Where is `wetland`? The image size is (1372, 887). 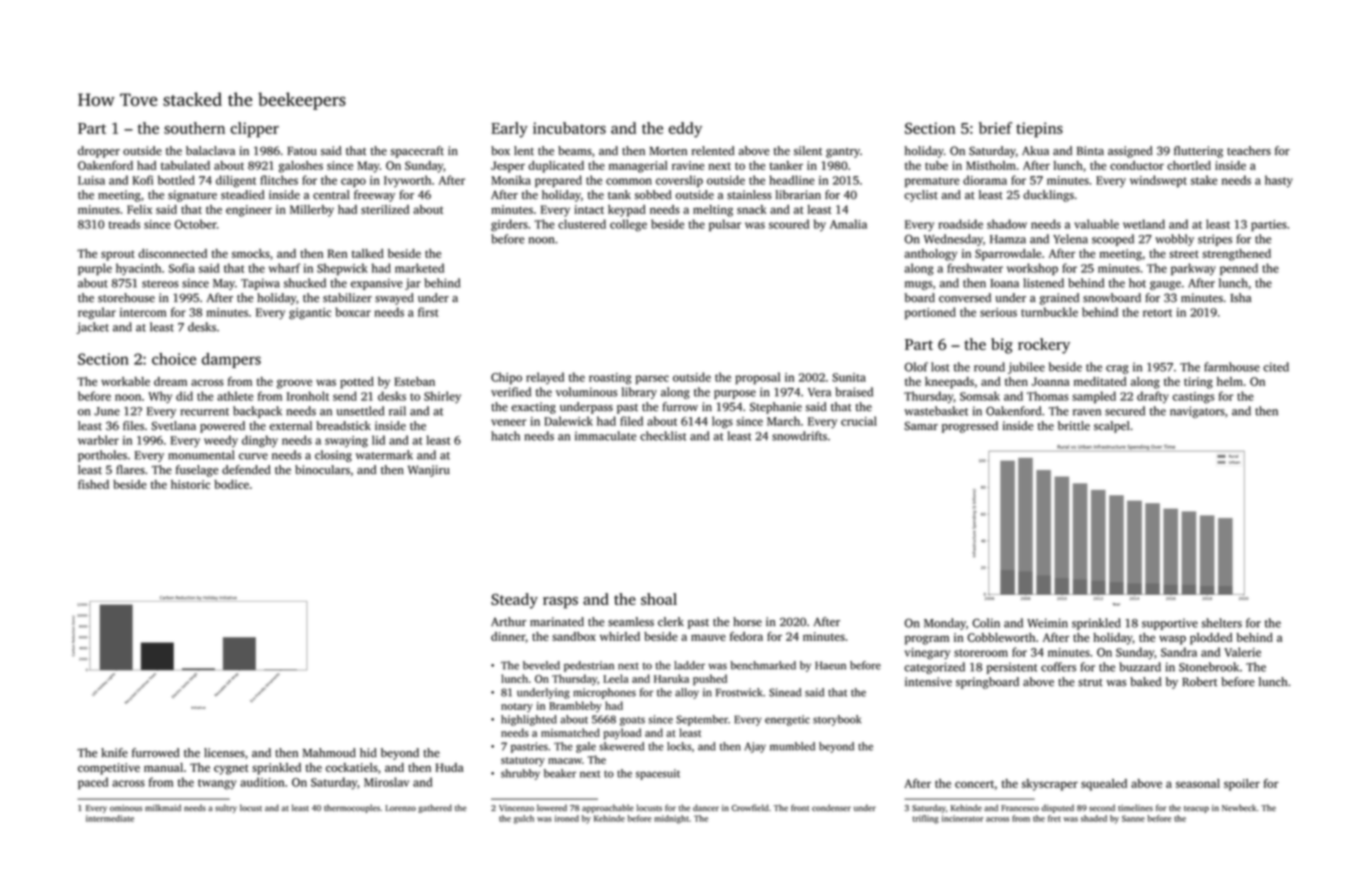 wetland is located at coordinates (1144, 224).
